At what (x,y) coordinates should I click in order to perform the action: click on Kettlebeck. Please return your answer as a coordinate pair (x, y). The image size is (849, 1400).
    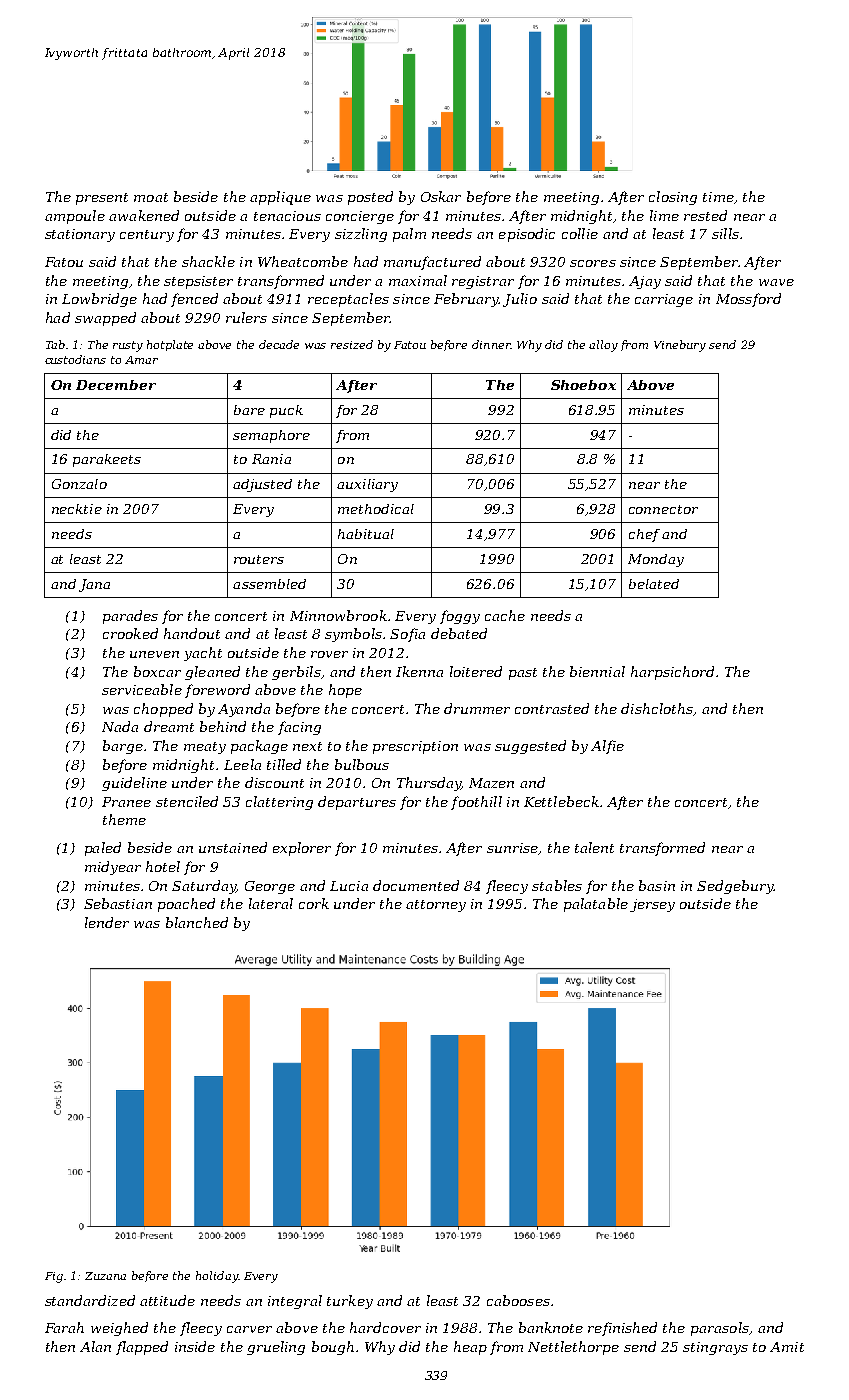
    Looking at the image, I should click on (561, 801).
